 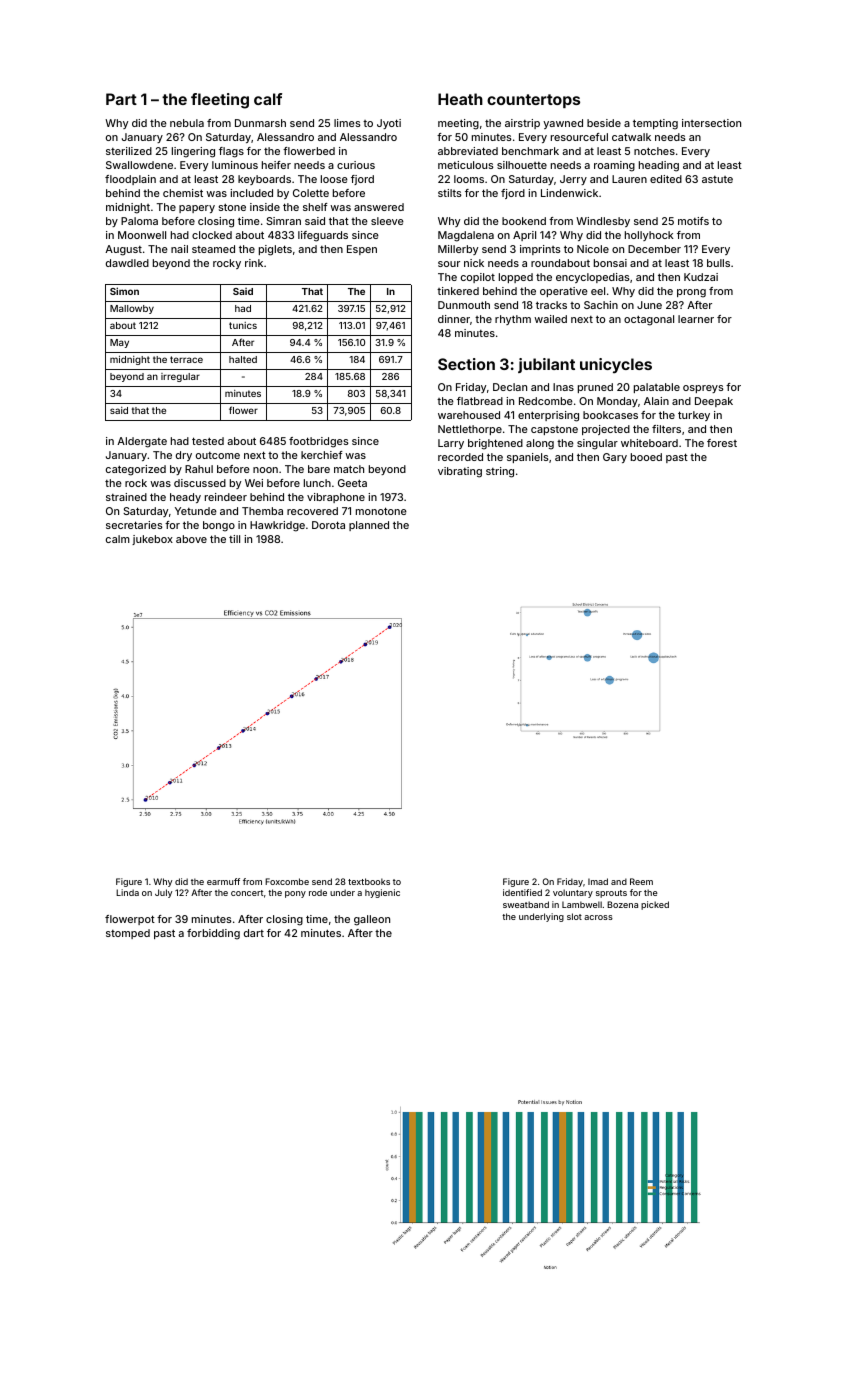 I want to click on hygienic, so click(x=382, y=893).
